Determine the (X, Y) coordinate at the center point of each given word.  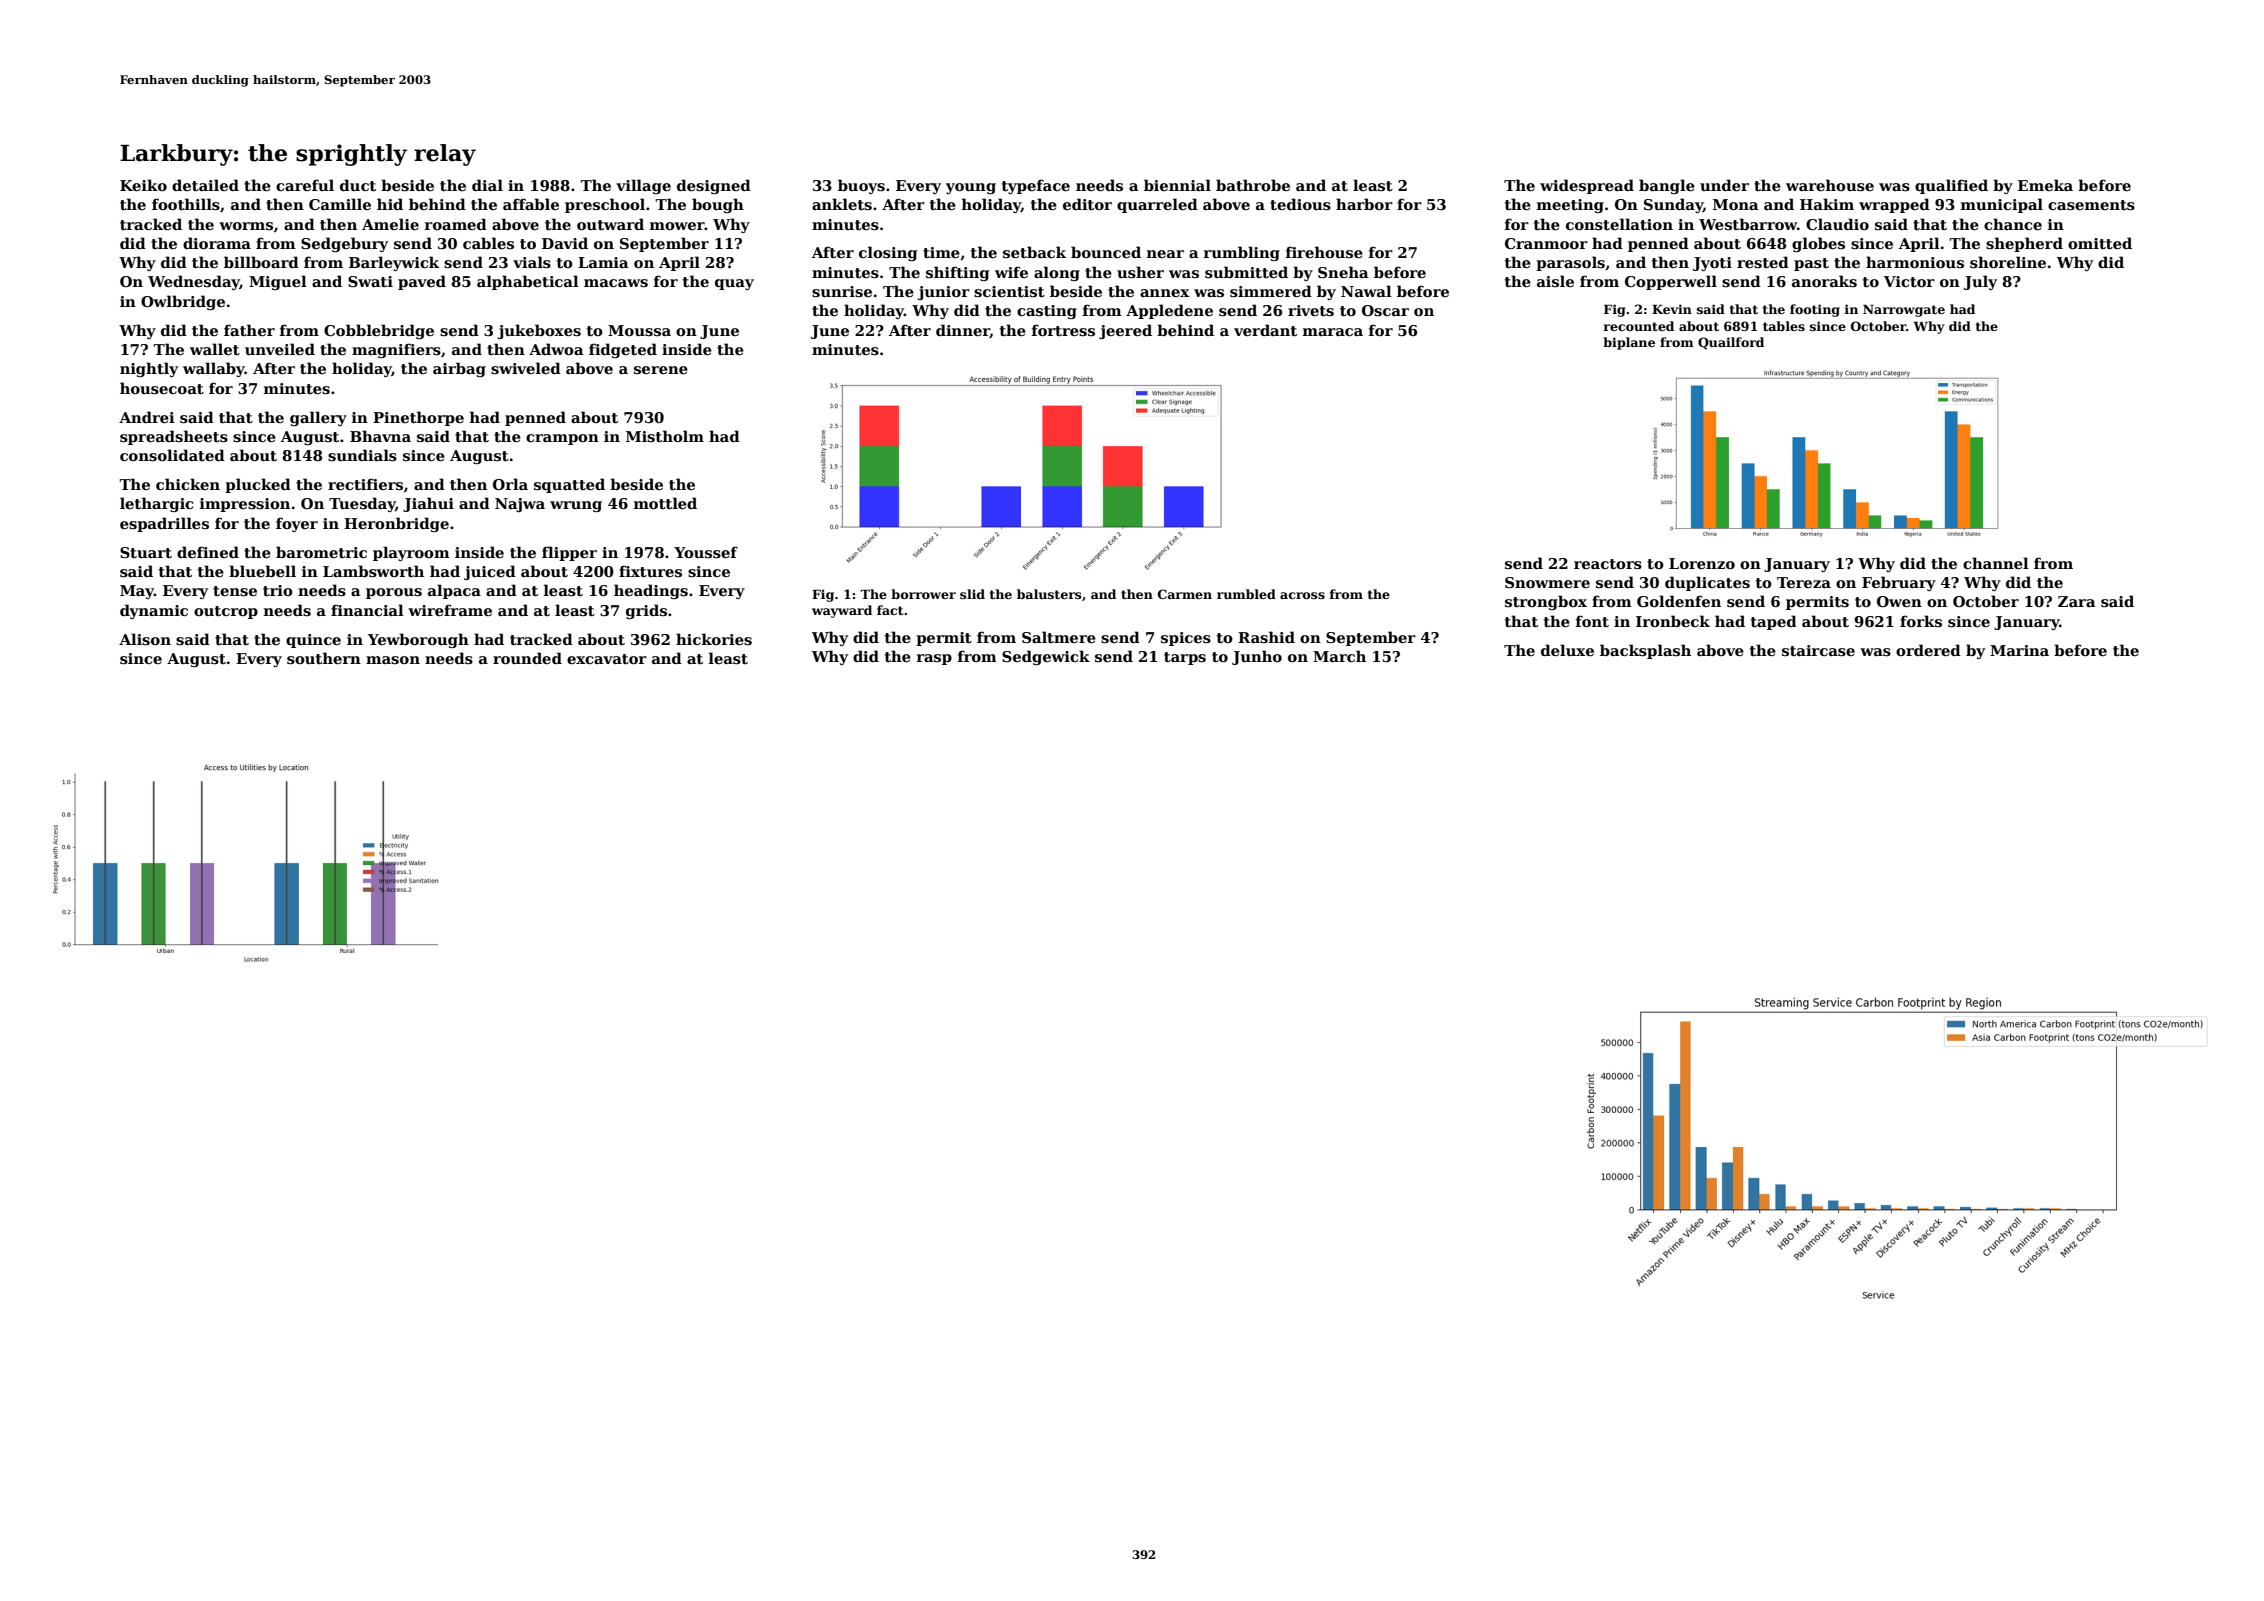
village (643, 186)
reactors (1608, 564)
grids (646, 611)
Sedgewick (1046, 657)
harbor (1364, 204)
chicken (188, 484)
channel (1996, 563)
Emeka (2045, 185)
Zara (2077, 601)
